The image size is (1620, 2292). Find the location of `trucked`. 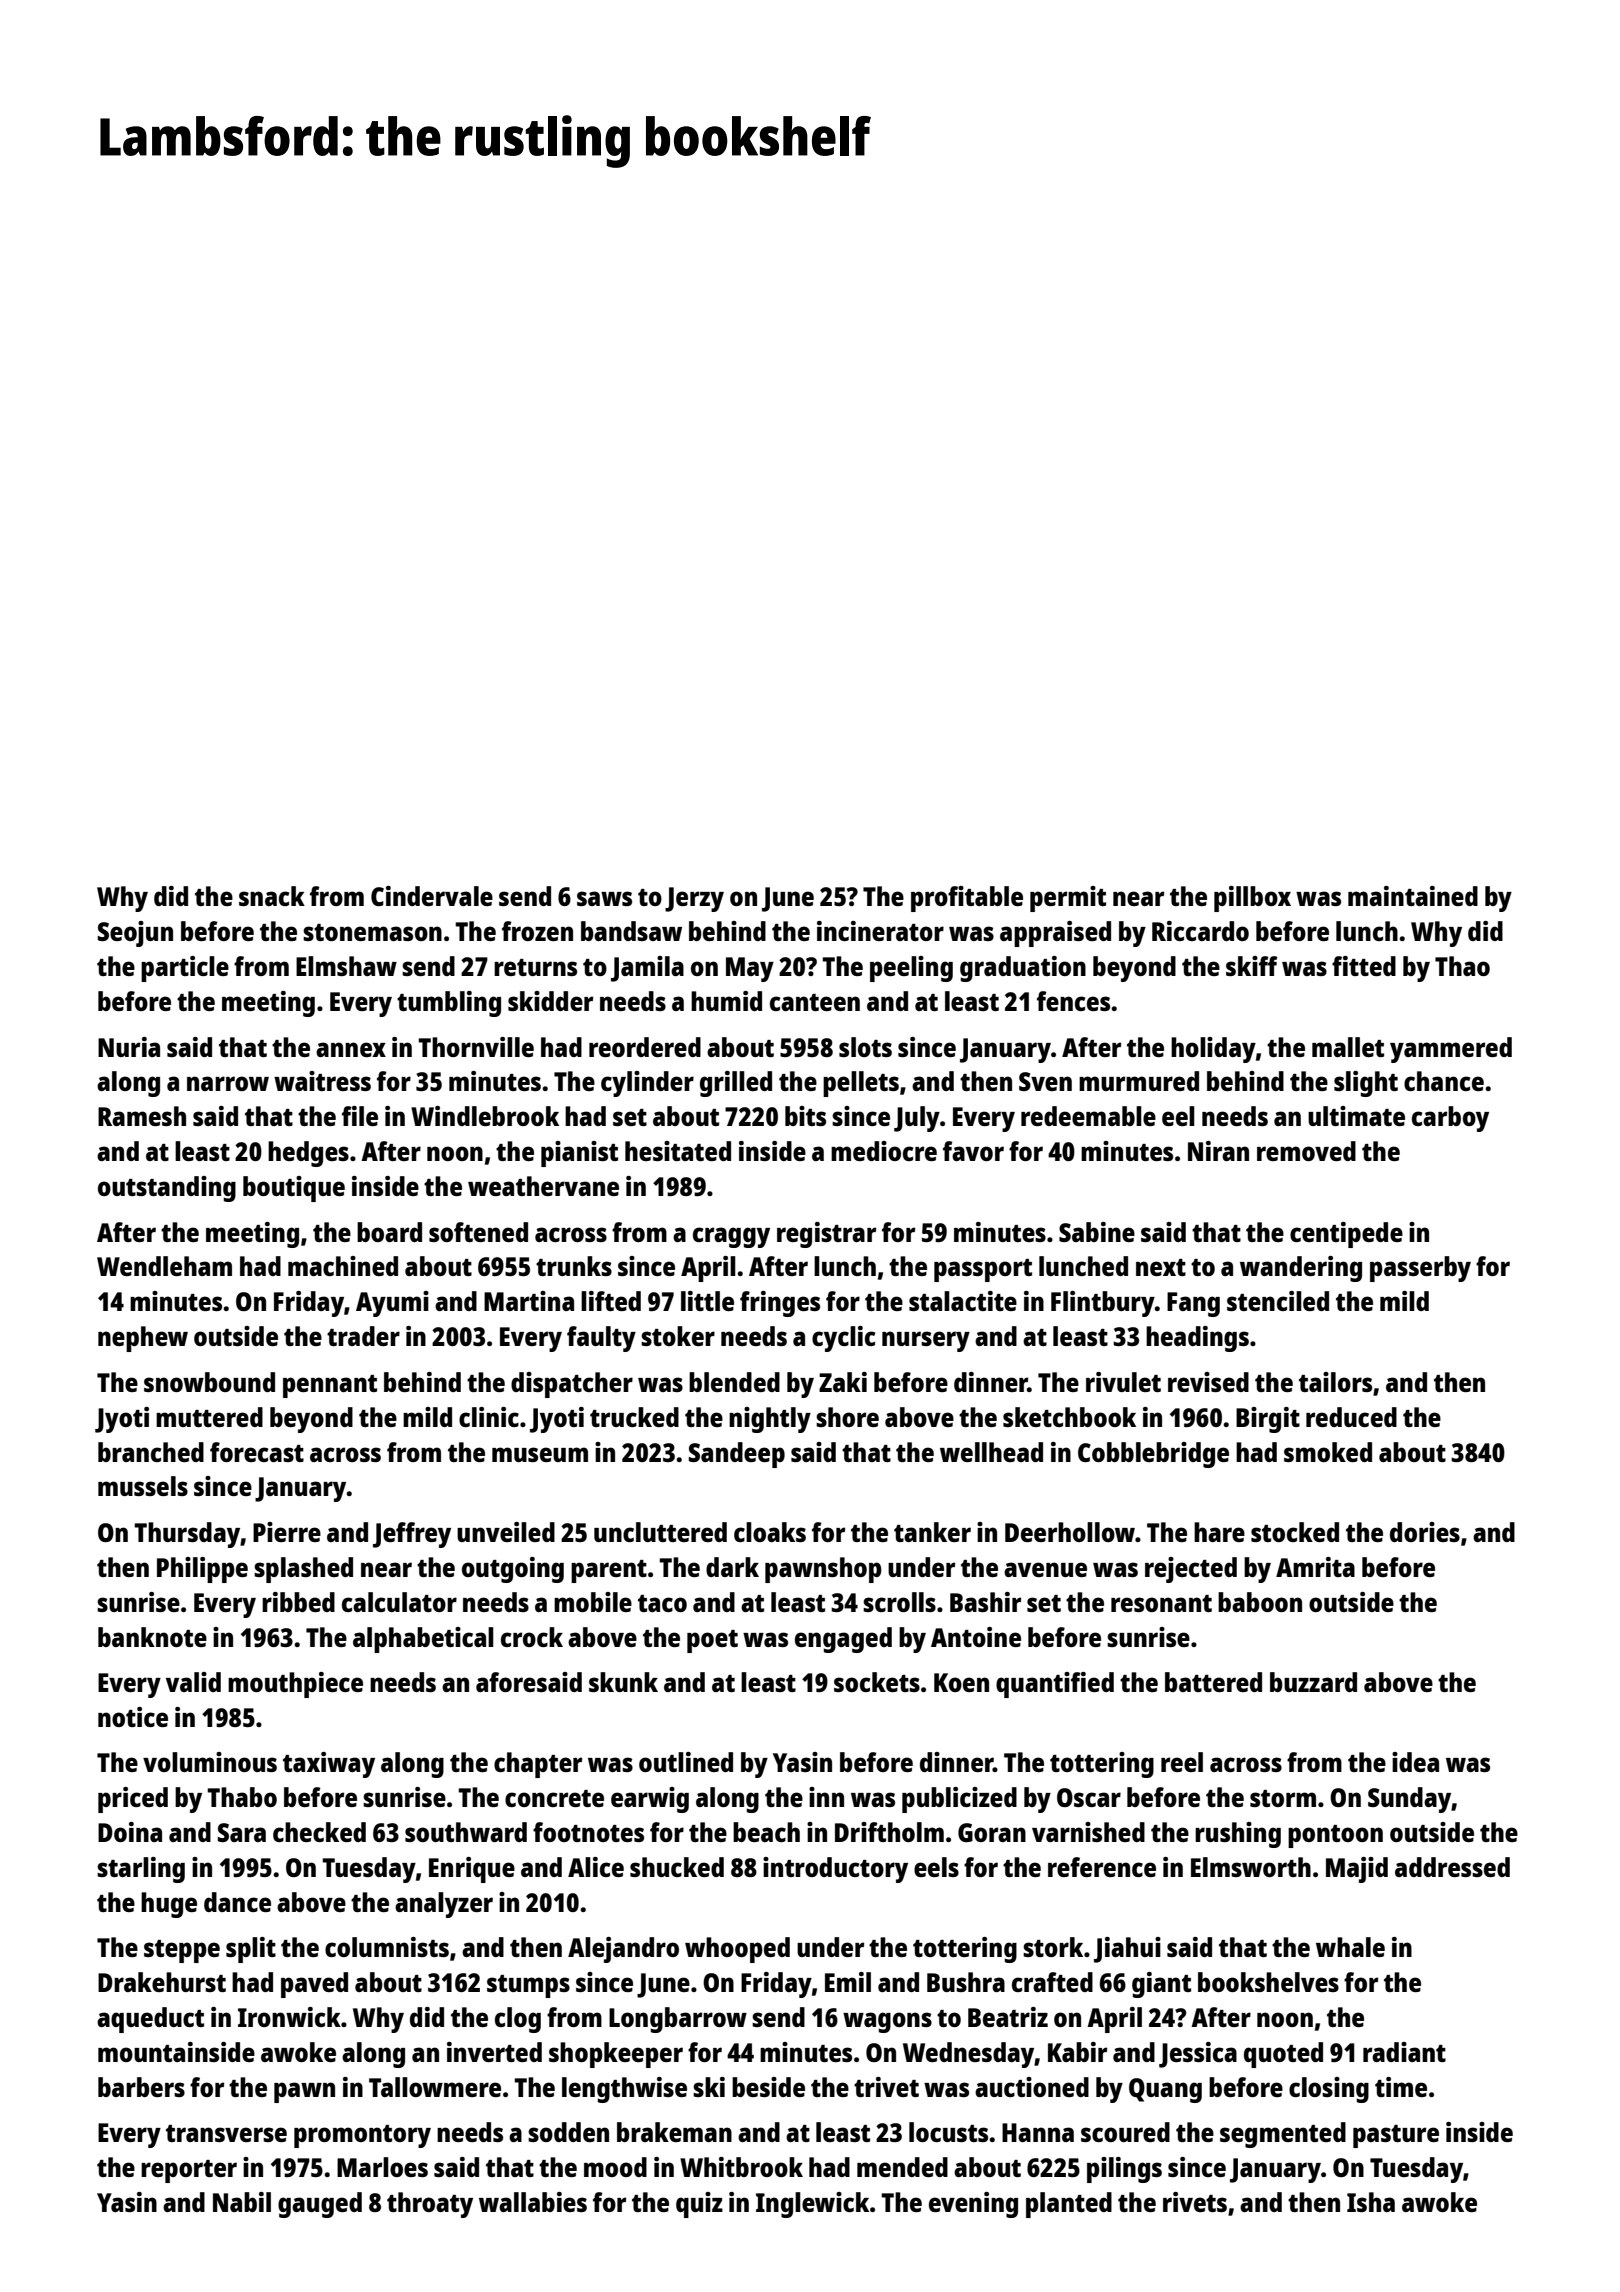

trucked is located at coordinates (634, 1417).
